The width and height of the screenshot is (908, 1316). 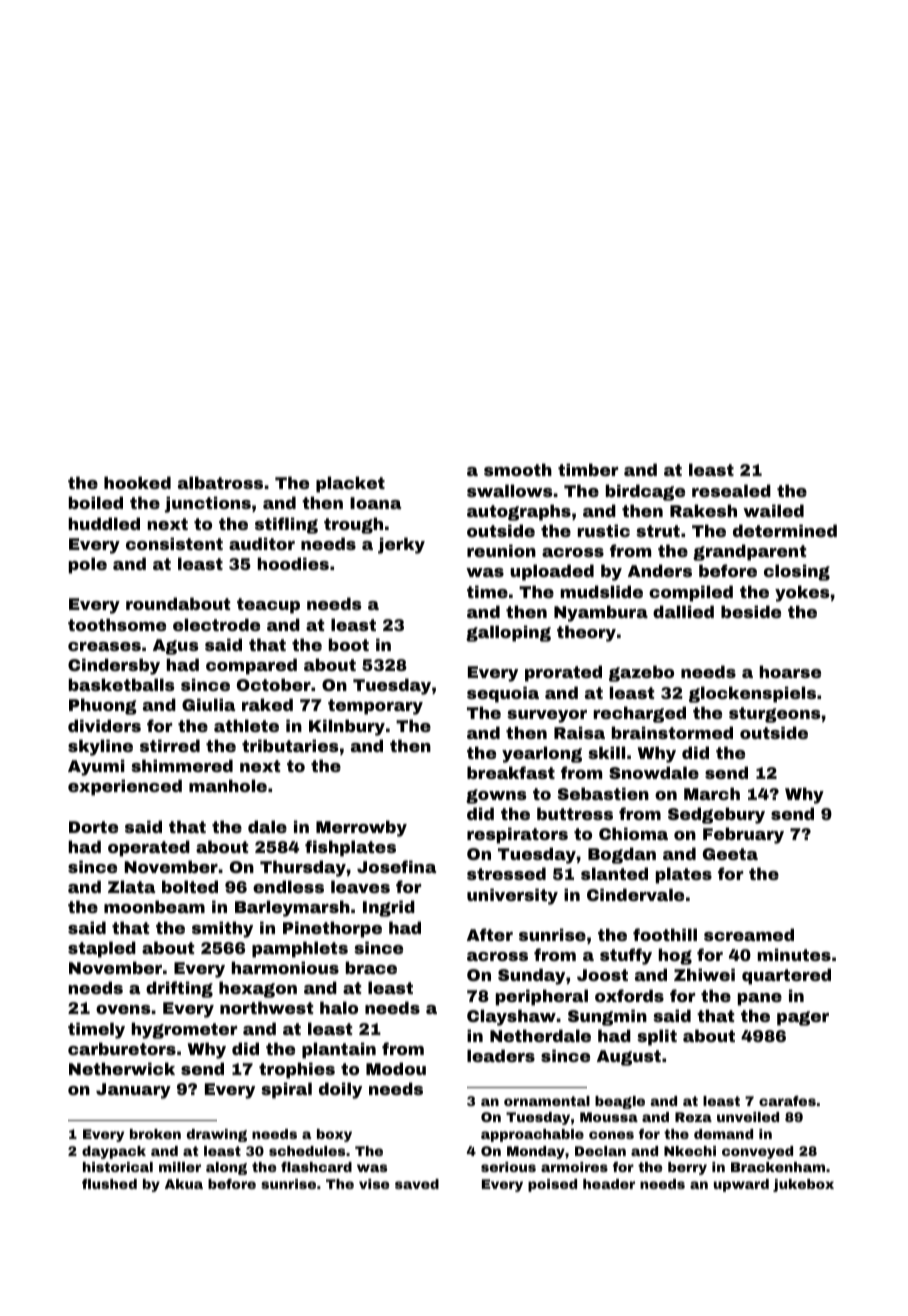 What do you see at coordinates (228, 785) in the screenshot?
I see `manhole` at bounding box center [228, 785].
